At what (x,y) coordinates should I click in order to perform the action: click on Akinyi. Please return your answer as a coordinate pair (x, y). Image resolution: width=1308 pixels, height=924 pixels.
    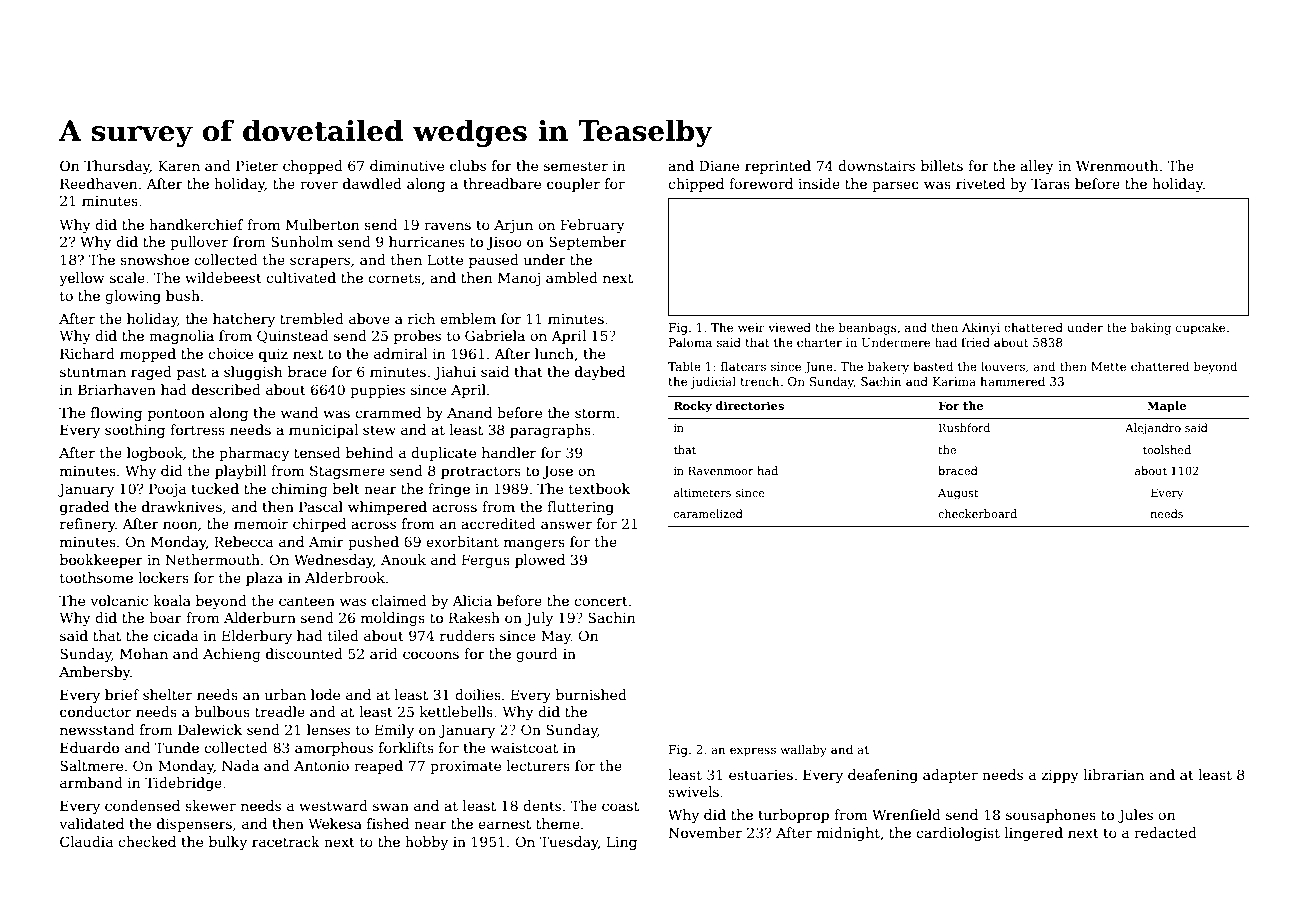
    Looking at the image, I should click on (981, 329).
